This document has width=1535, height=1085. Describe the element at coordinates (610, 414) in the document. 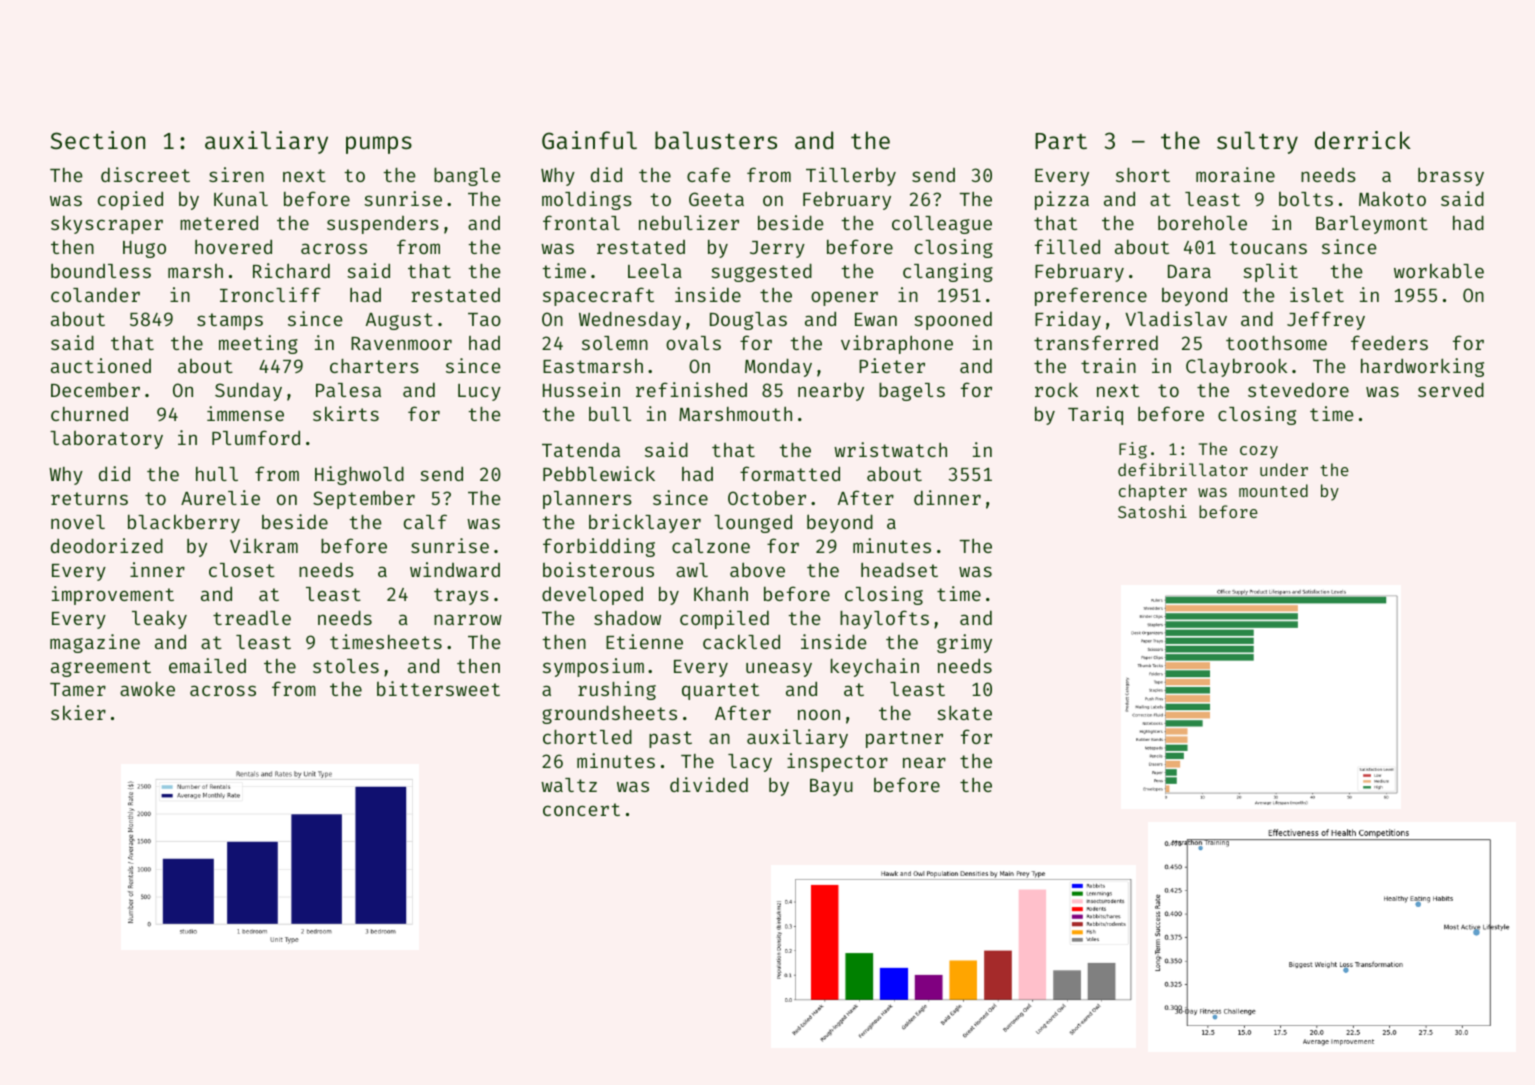

I see `bull` at that location.
